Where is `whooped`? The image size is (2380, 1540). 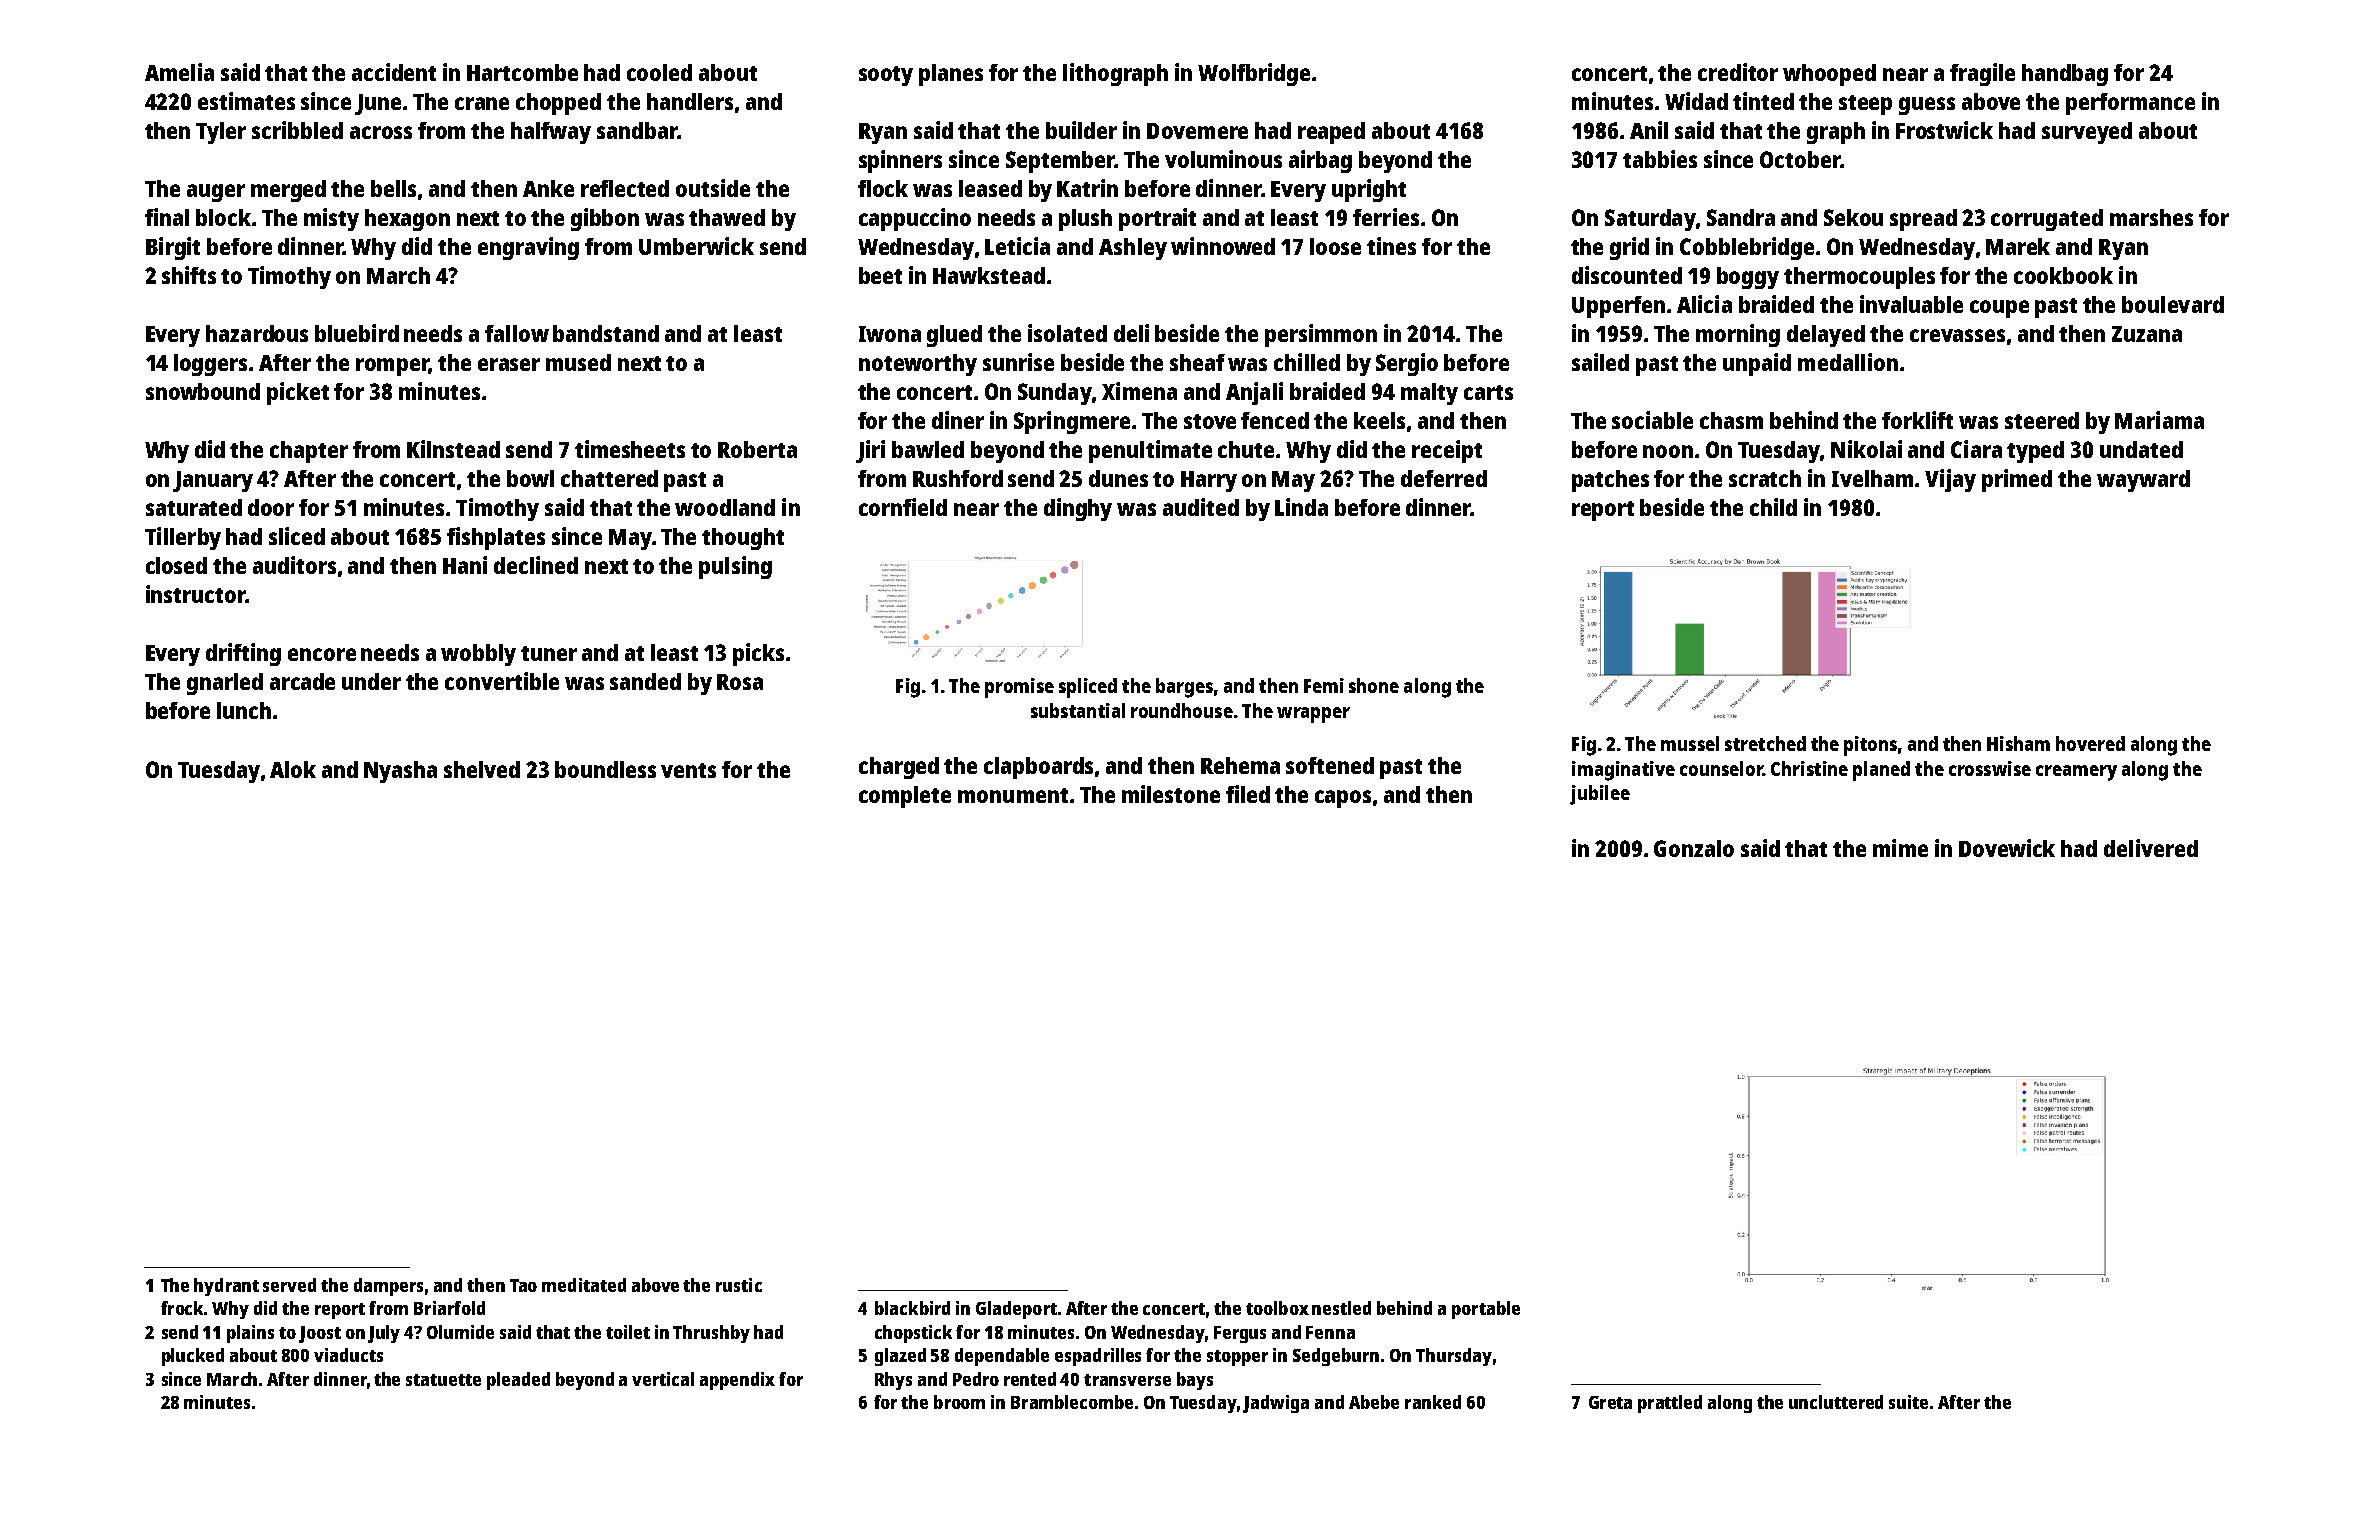 whooped is located at coordinates (1829, 75).
